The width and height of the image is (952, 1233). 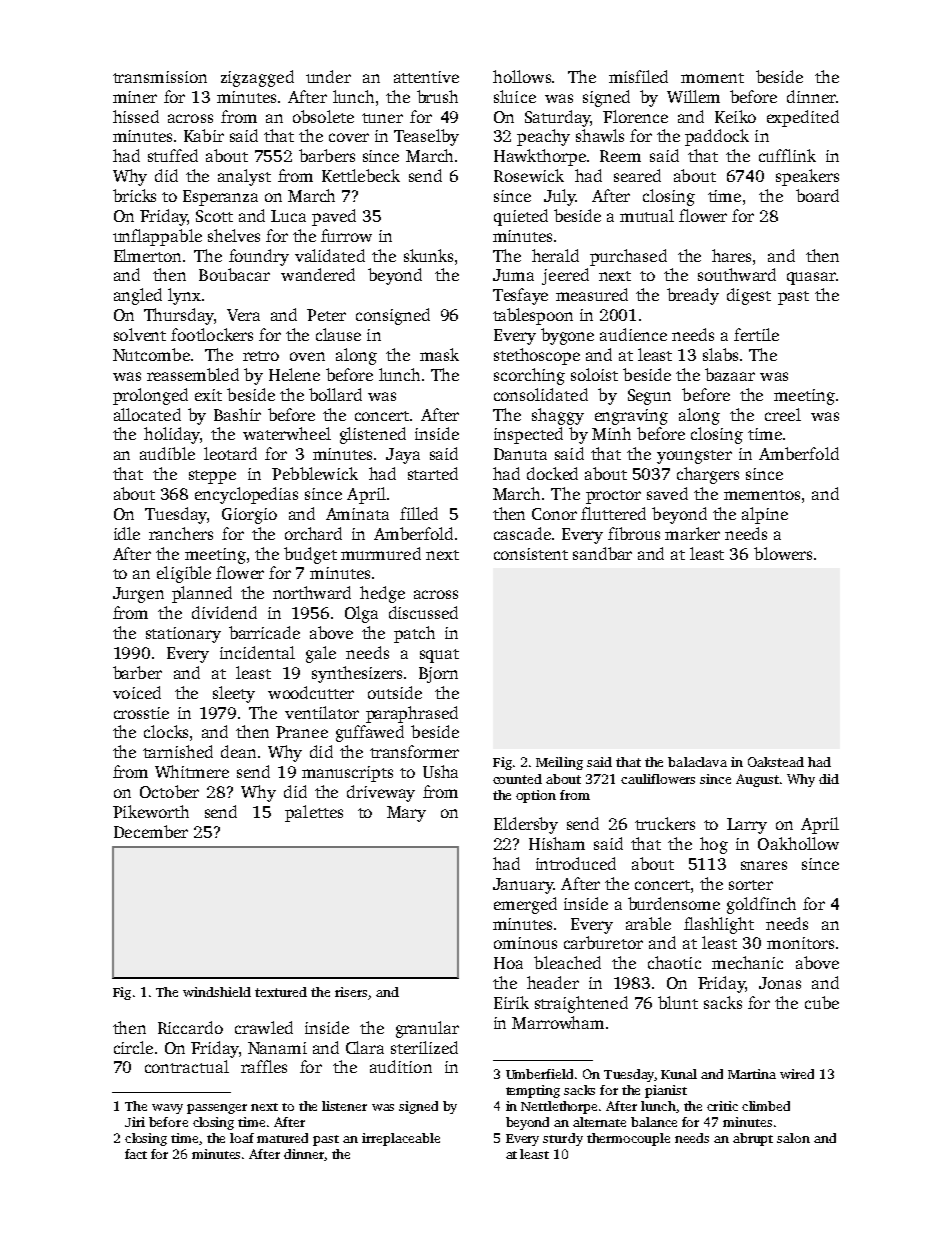 What do you see at coordinates (776, 762) in the image?
I see `Oakstead` at bounding box center [776, 762].
